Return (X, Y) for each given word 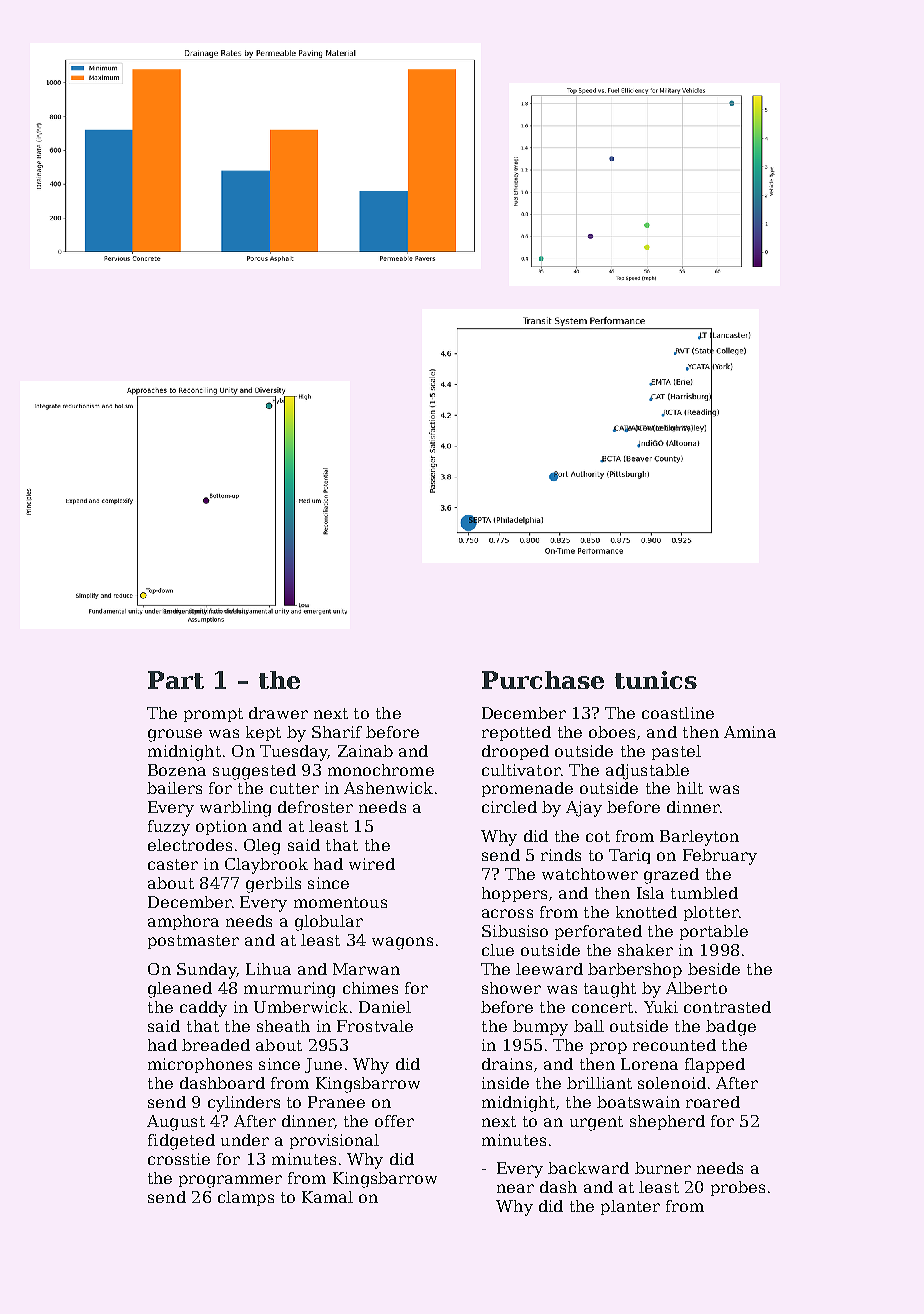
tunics (656, 680)
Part (176, 680)
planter (630, 1207)
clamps (246, 1198)
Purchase (543, 680)
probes (738, 1188)
